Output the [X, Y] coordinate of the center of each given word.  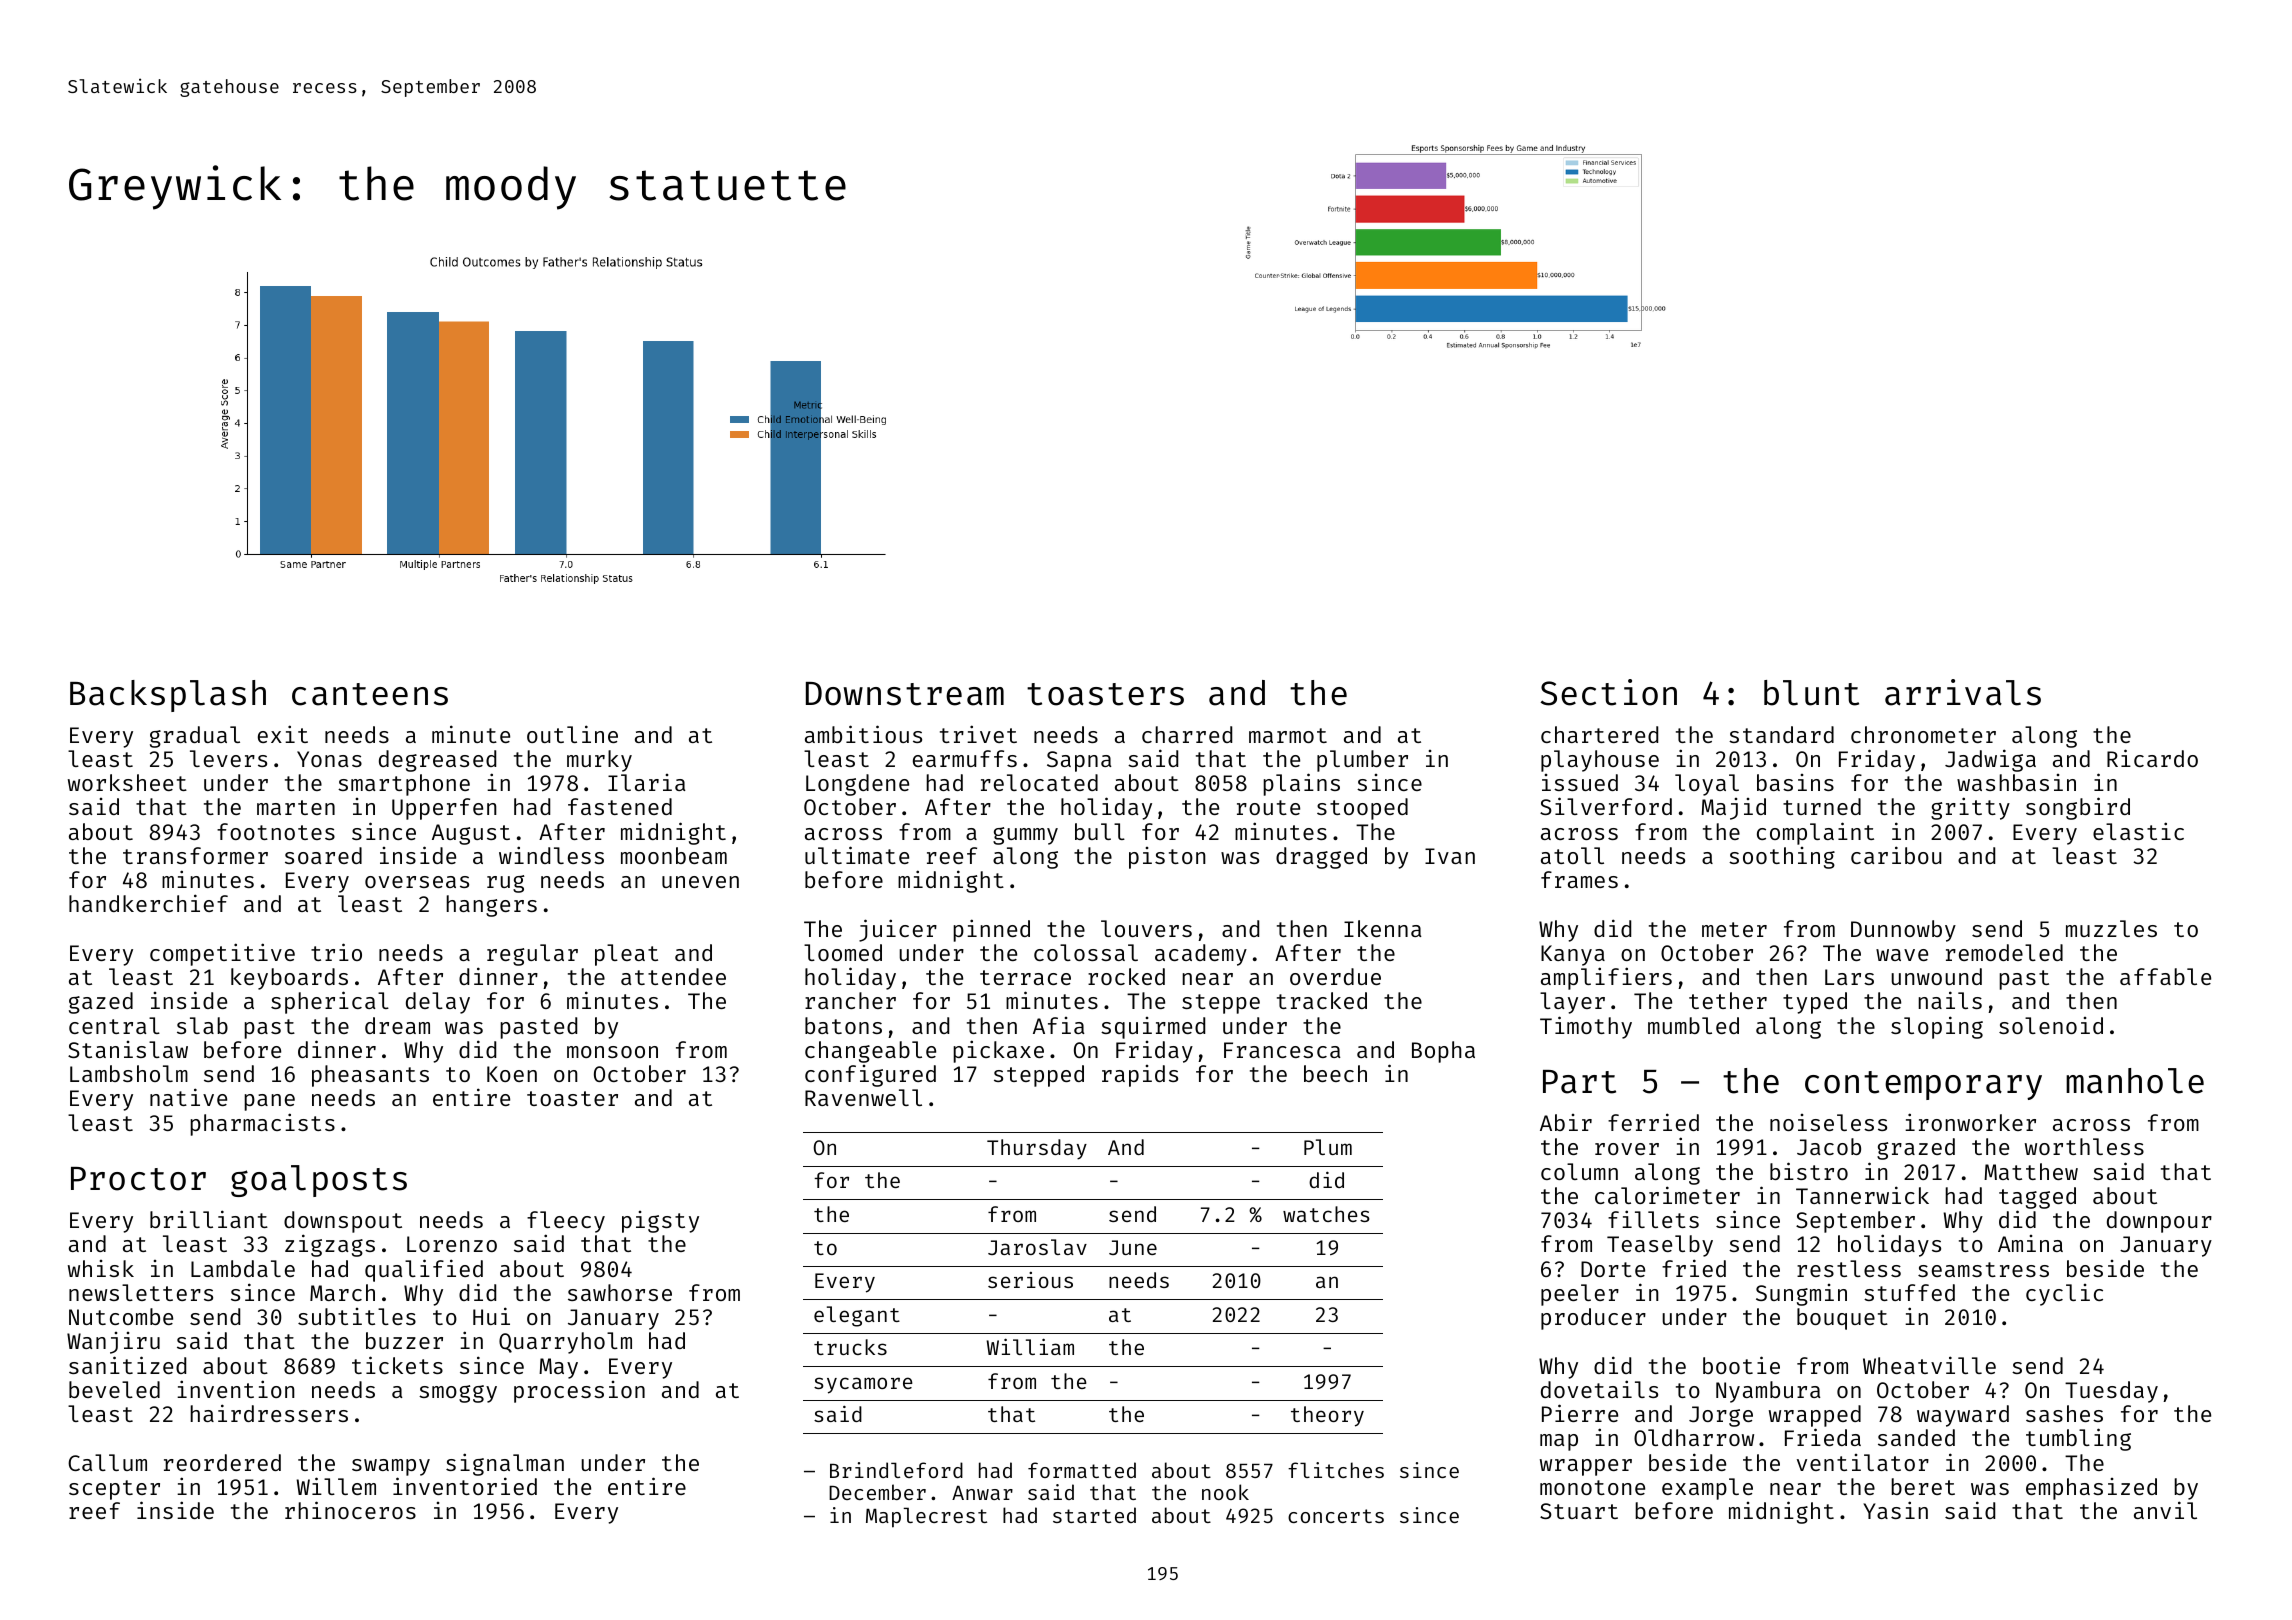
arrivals [1963, 692]
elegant [857, 1316]
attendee [673, 976]
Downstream [905, 694]
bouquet [1842, 1319]
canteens [370, 694]
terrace [1025, 977]
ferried [1653, 1122]
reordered [222, 1462]
